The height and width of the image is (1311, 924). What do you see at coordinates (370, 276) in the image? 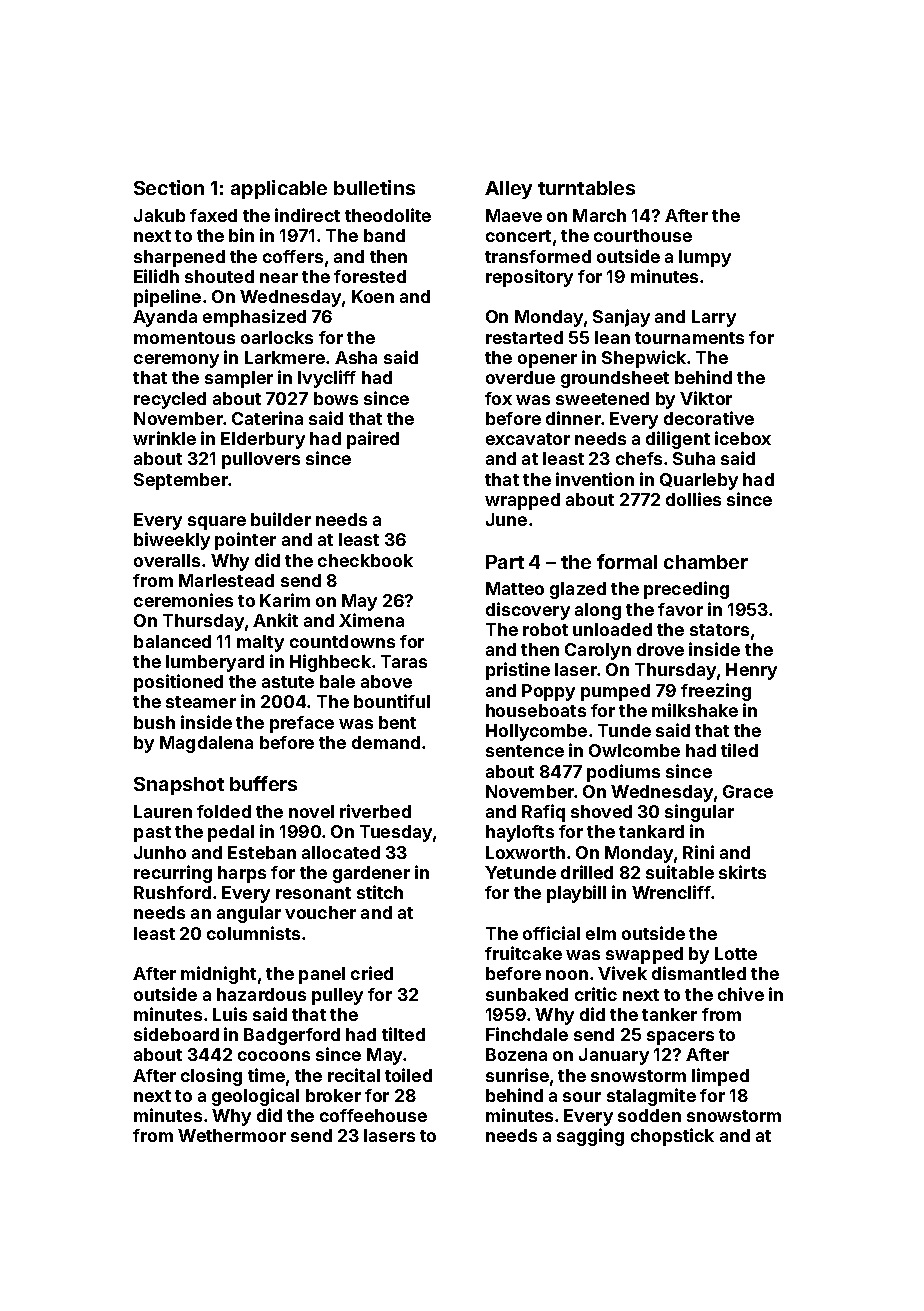
I see `forested` at bounding box center [370, 276].
